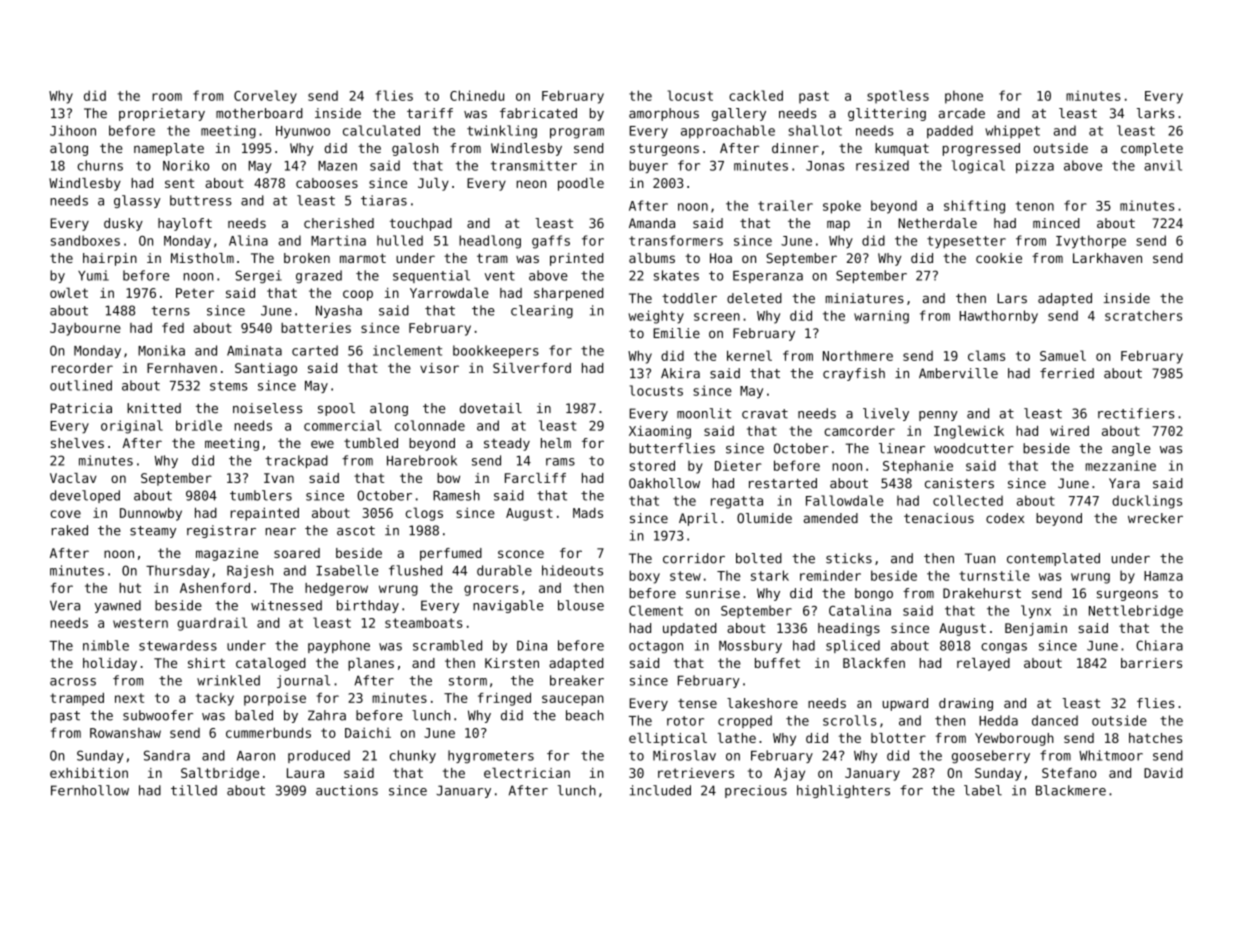 This screenshot has width=1233, height=952. What do you see at coordinates (938, 416) in the screenshot?
I see `penny` at bounding box center [938, 416].
